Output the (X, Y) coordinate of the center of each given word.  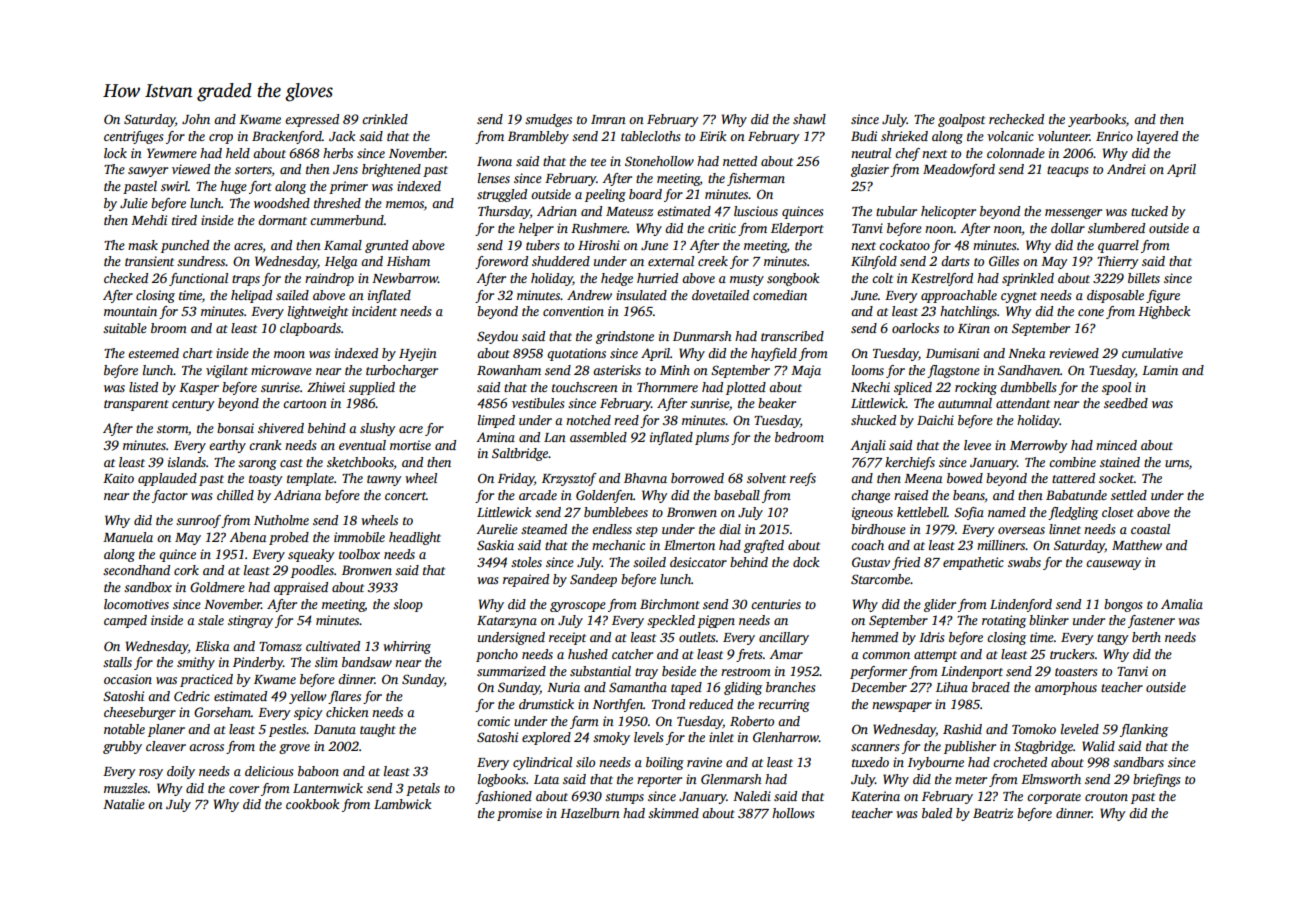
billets (1144, 278)
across (206, 747)
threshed (337, 203)
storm (172, 429)
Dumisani (952, 353)
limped (496, 421)
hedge (617, 279)
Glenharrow (786, 737)
